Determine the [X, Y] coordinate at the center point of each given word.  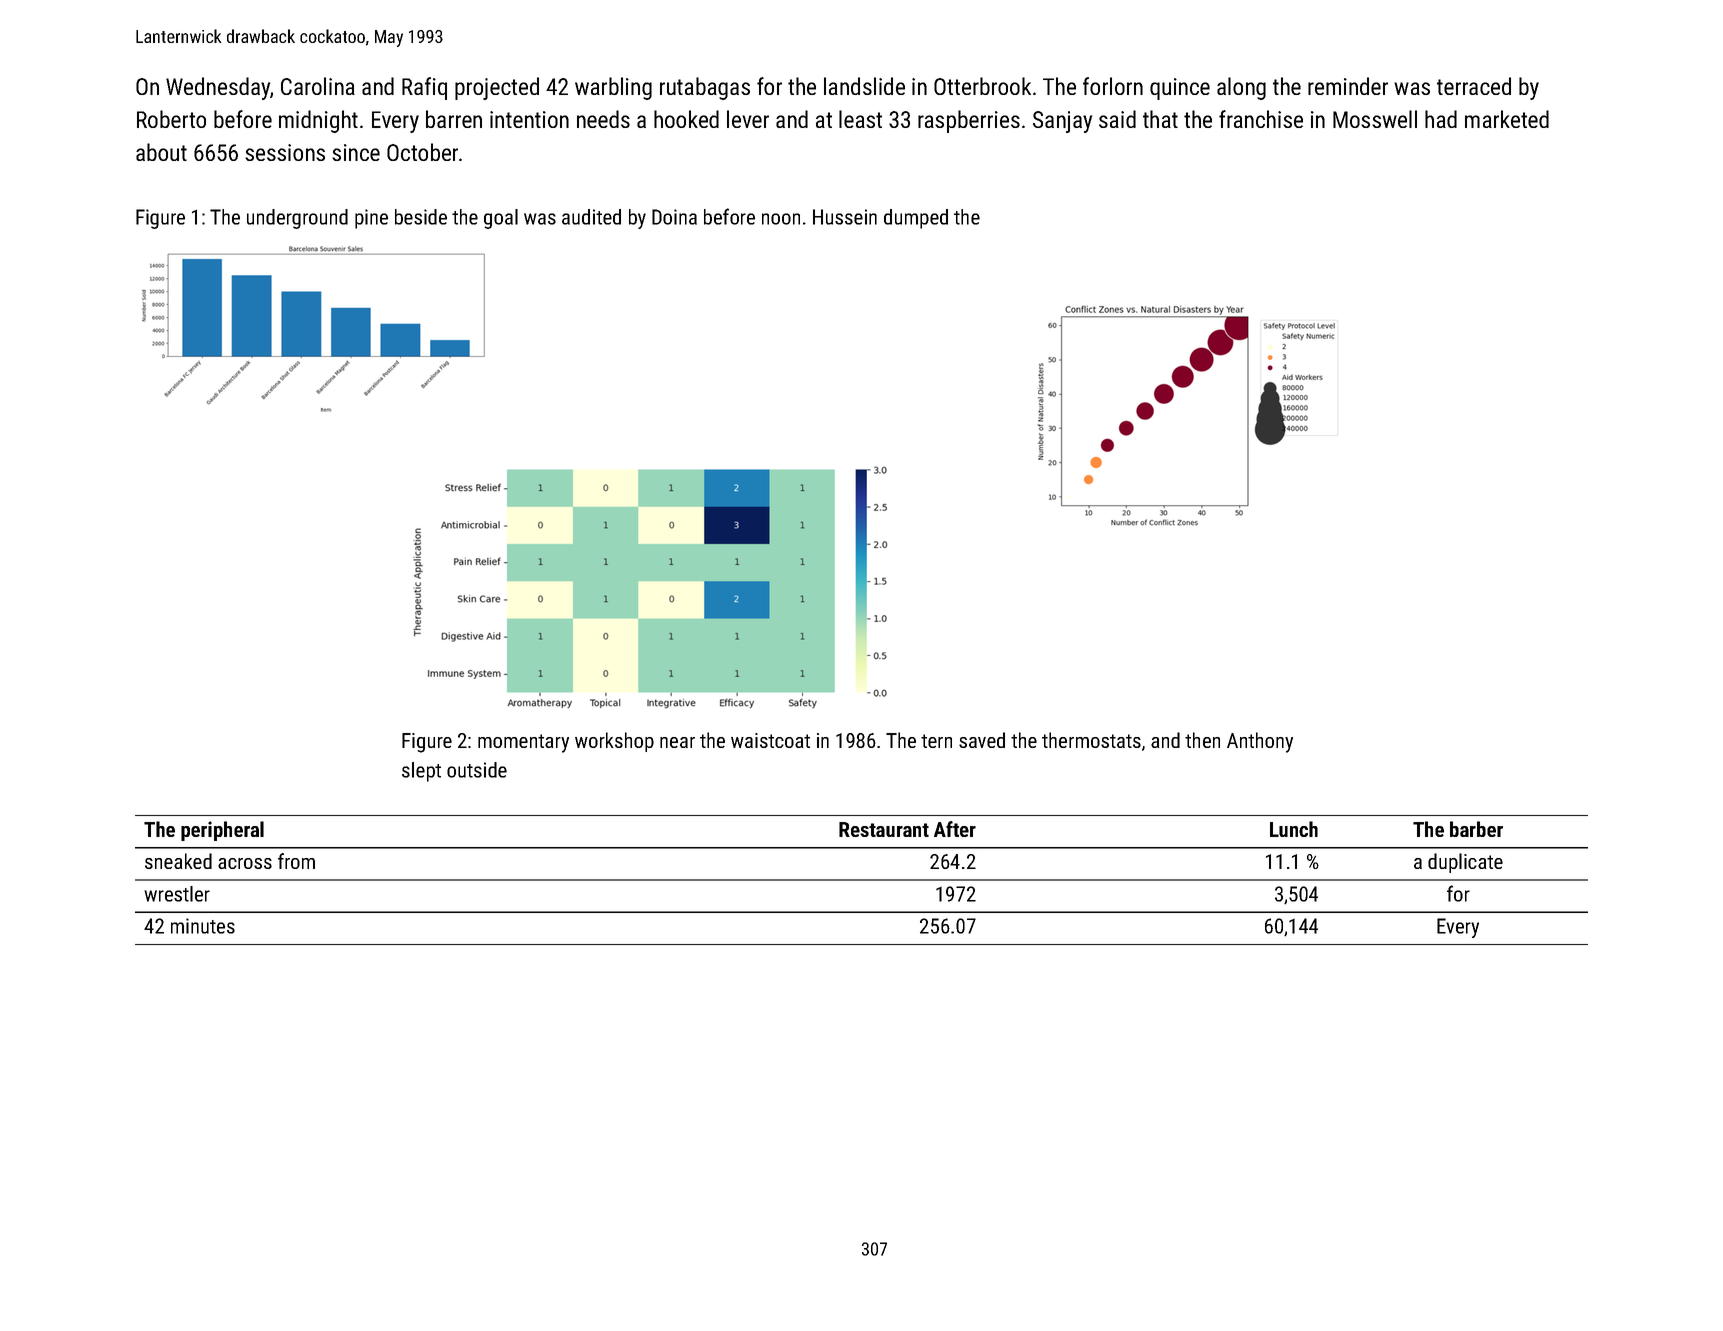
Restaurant [884, 829]
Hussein [845, 217]
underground [297, 219]
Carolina [318, 86]
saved [982, 740]
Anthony [1260, 742]
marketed [1507, 119]
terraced [1474, 86]
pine [371, 219]
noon [781, 219]
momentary [523, 743]
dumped [916, 219]
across [245, 863]
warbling [613, 88]
